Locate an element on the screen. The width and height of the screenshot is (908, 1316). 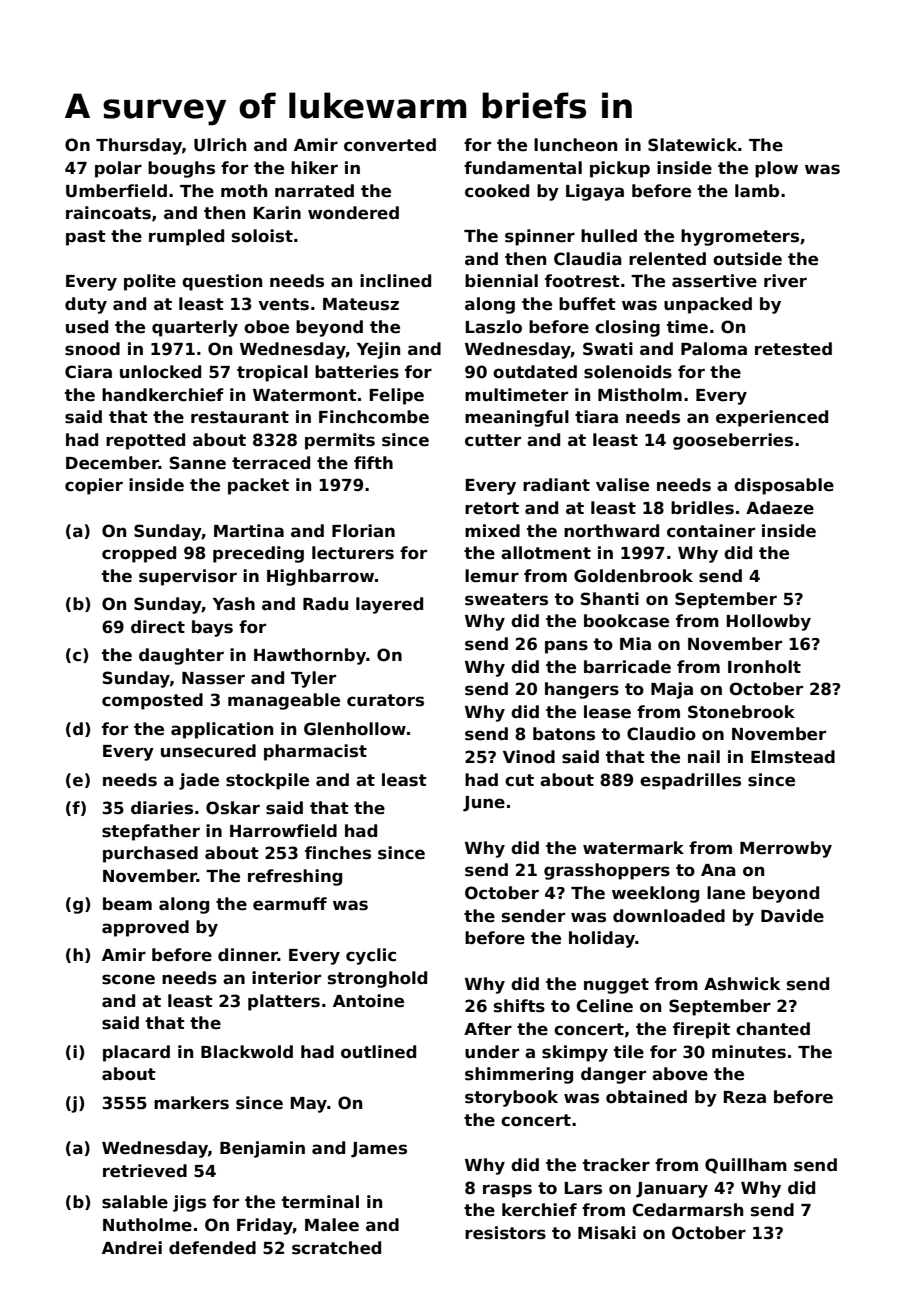
scratched is located at coordinates (336, 1248).
